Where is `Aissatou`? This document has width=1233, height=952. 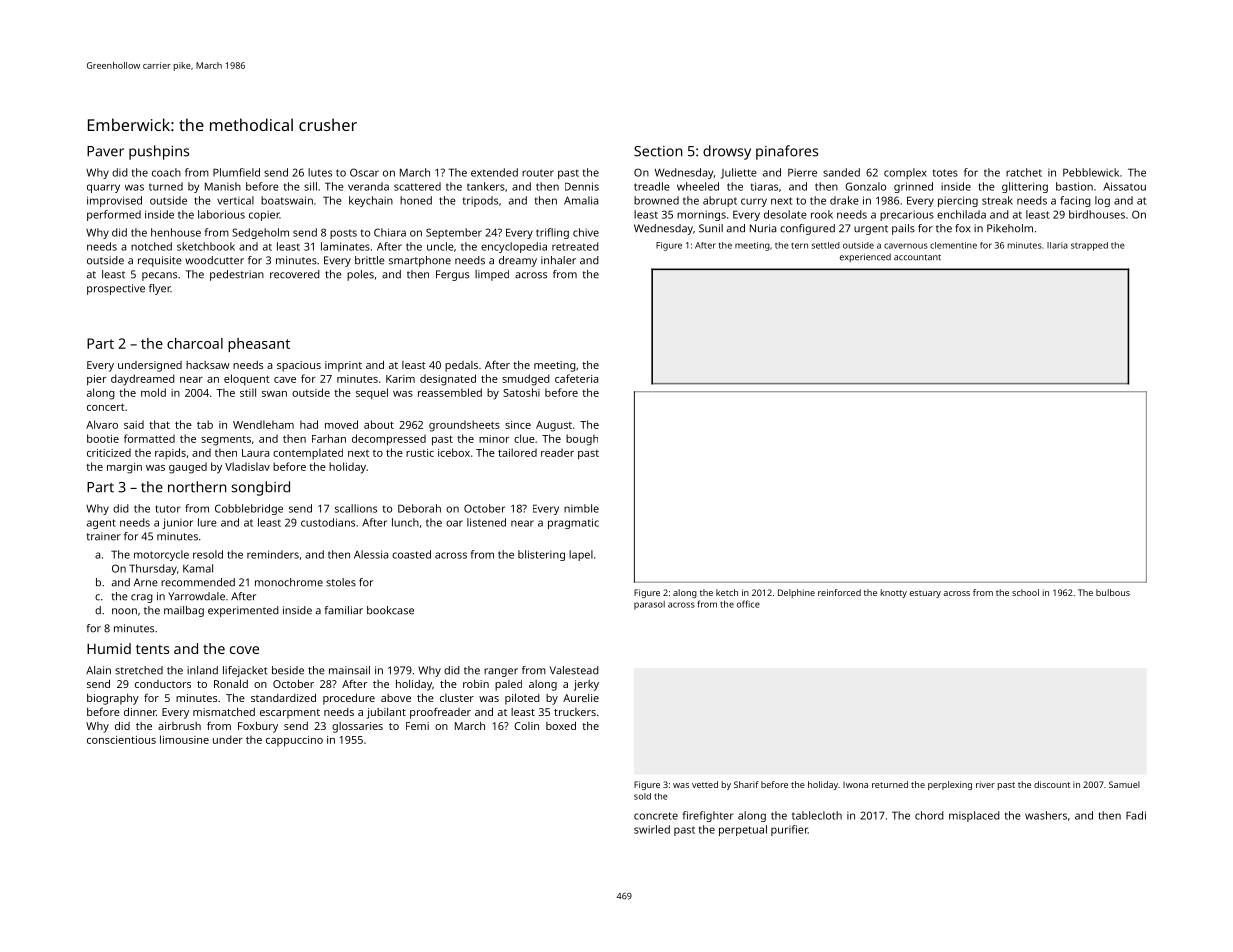
Aissatou is located at coordinates (1124, 186).
